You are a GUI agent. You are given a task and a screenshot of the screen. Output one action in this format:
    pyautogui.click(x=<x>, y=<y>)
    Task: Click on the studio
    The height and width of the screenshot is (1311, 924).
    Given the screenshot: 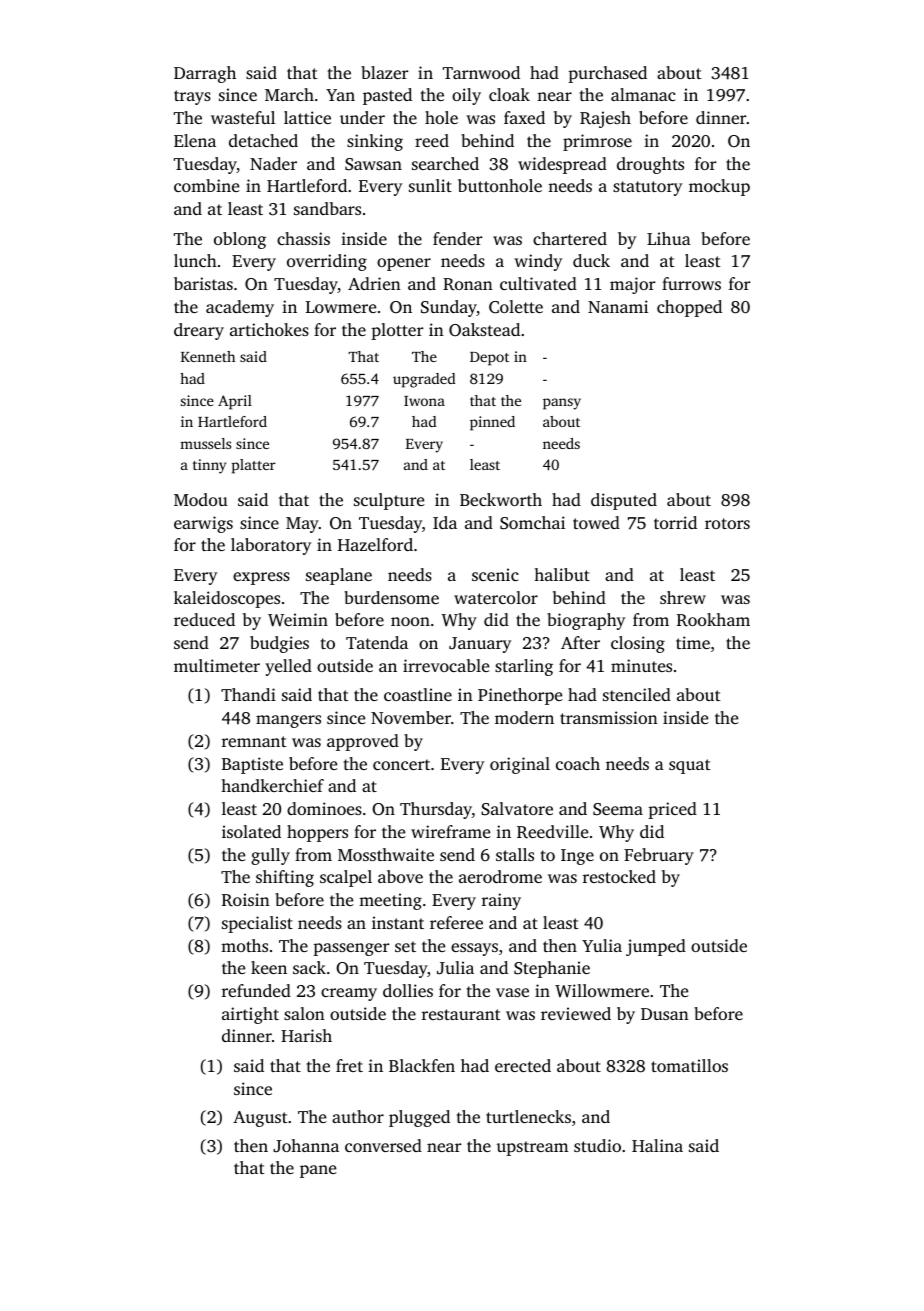 What is the action you would take?
    pyautogui.click(x=597, y=1145)
